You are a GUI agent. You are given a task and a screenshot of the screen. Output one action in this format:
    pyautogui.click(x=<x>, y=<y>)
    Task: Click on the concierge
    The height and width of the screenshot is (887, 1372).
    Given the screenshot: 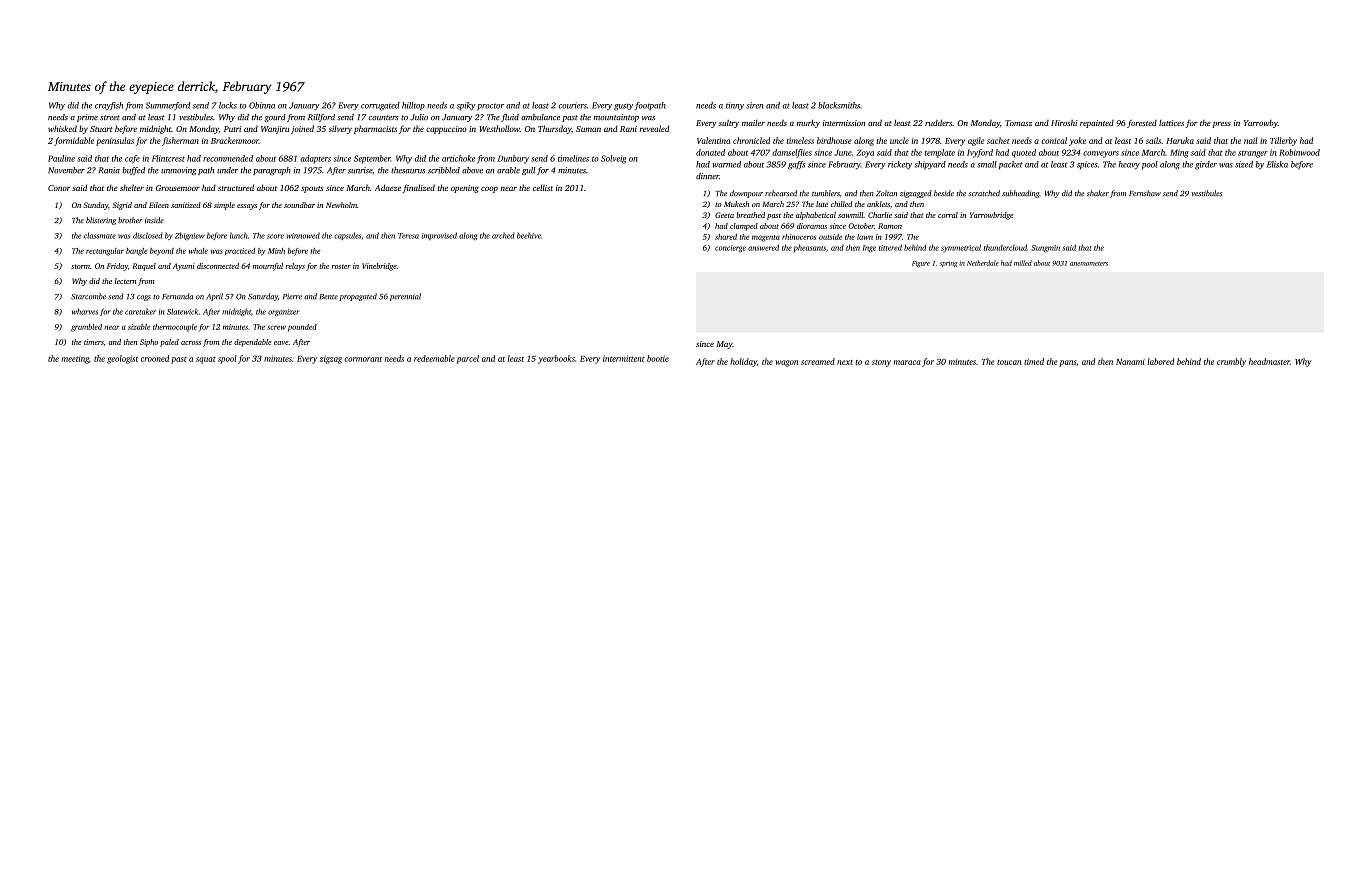 What is the action you would take?
    pyautogui.click(x=730, y=249)
